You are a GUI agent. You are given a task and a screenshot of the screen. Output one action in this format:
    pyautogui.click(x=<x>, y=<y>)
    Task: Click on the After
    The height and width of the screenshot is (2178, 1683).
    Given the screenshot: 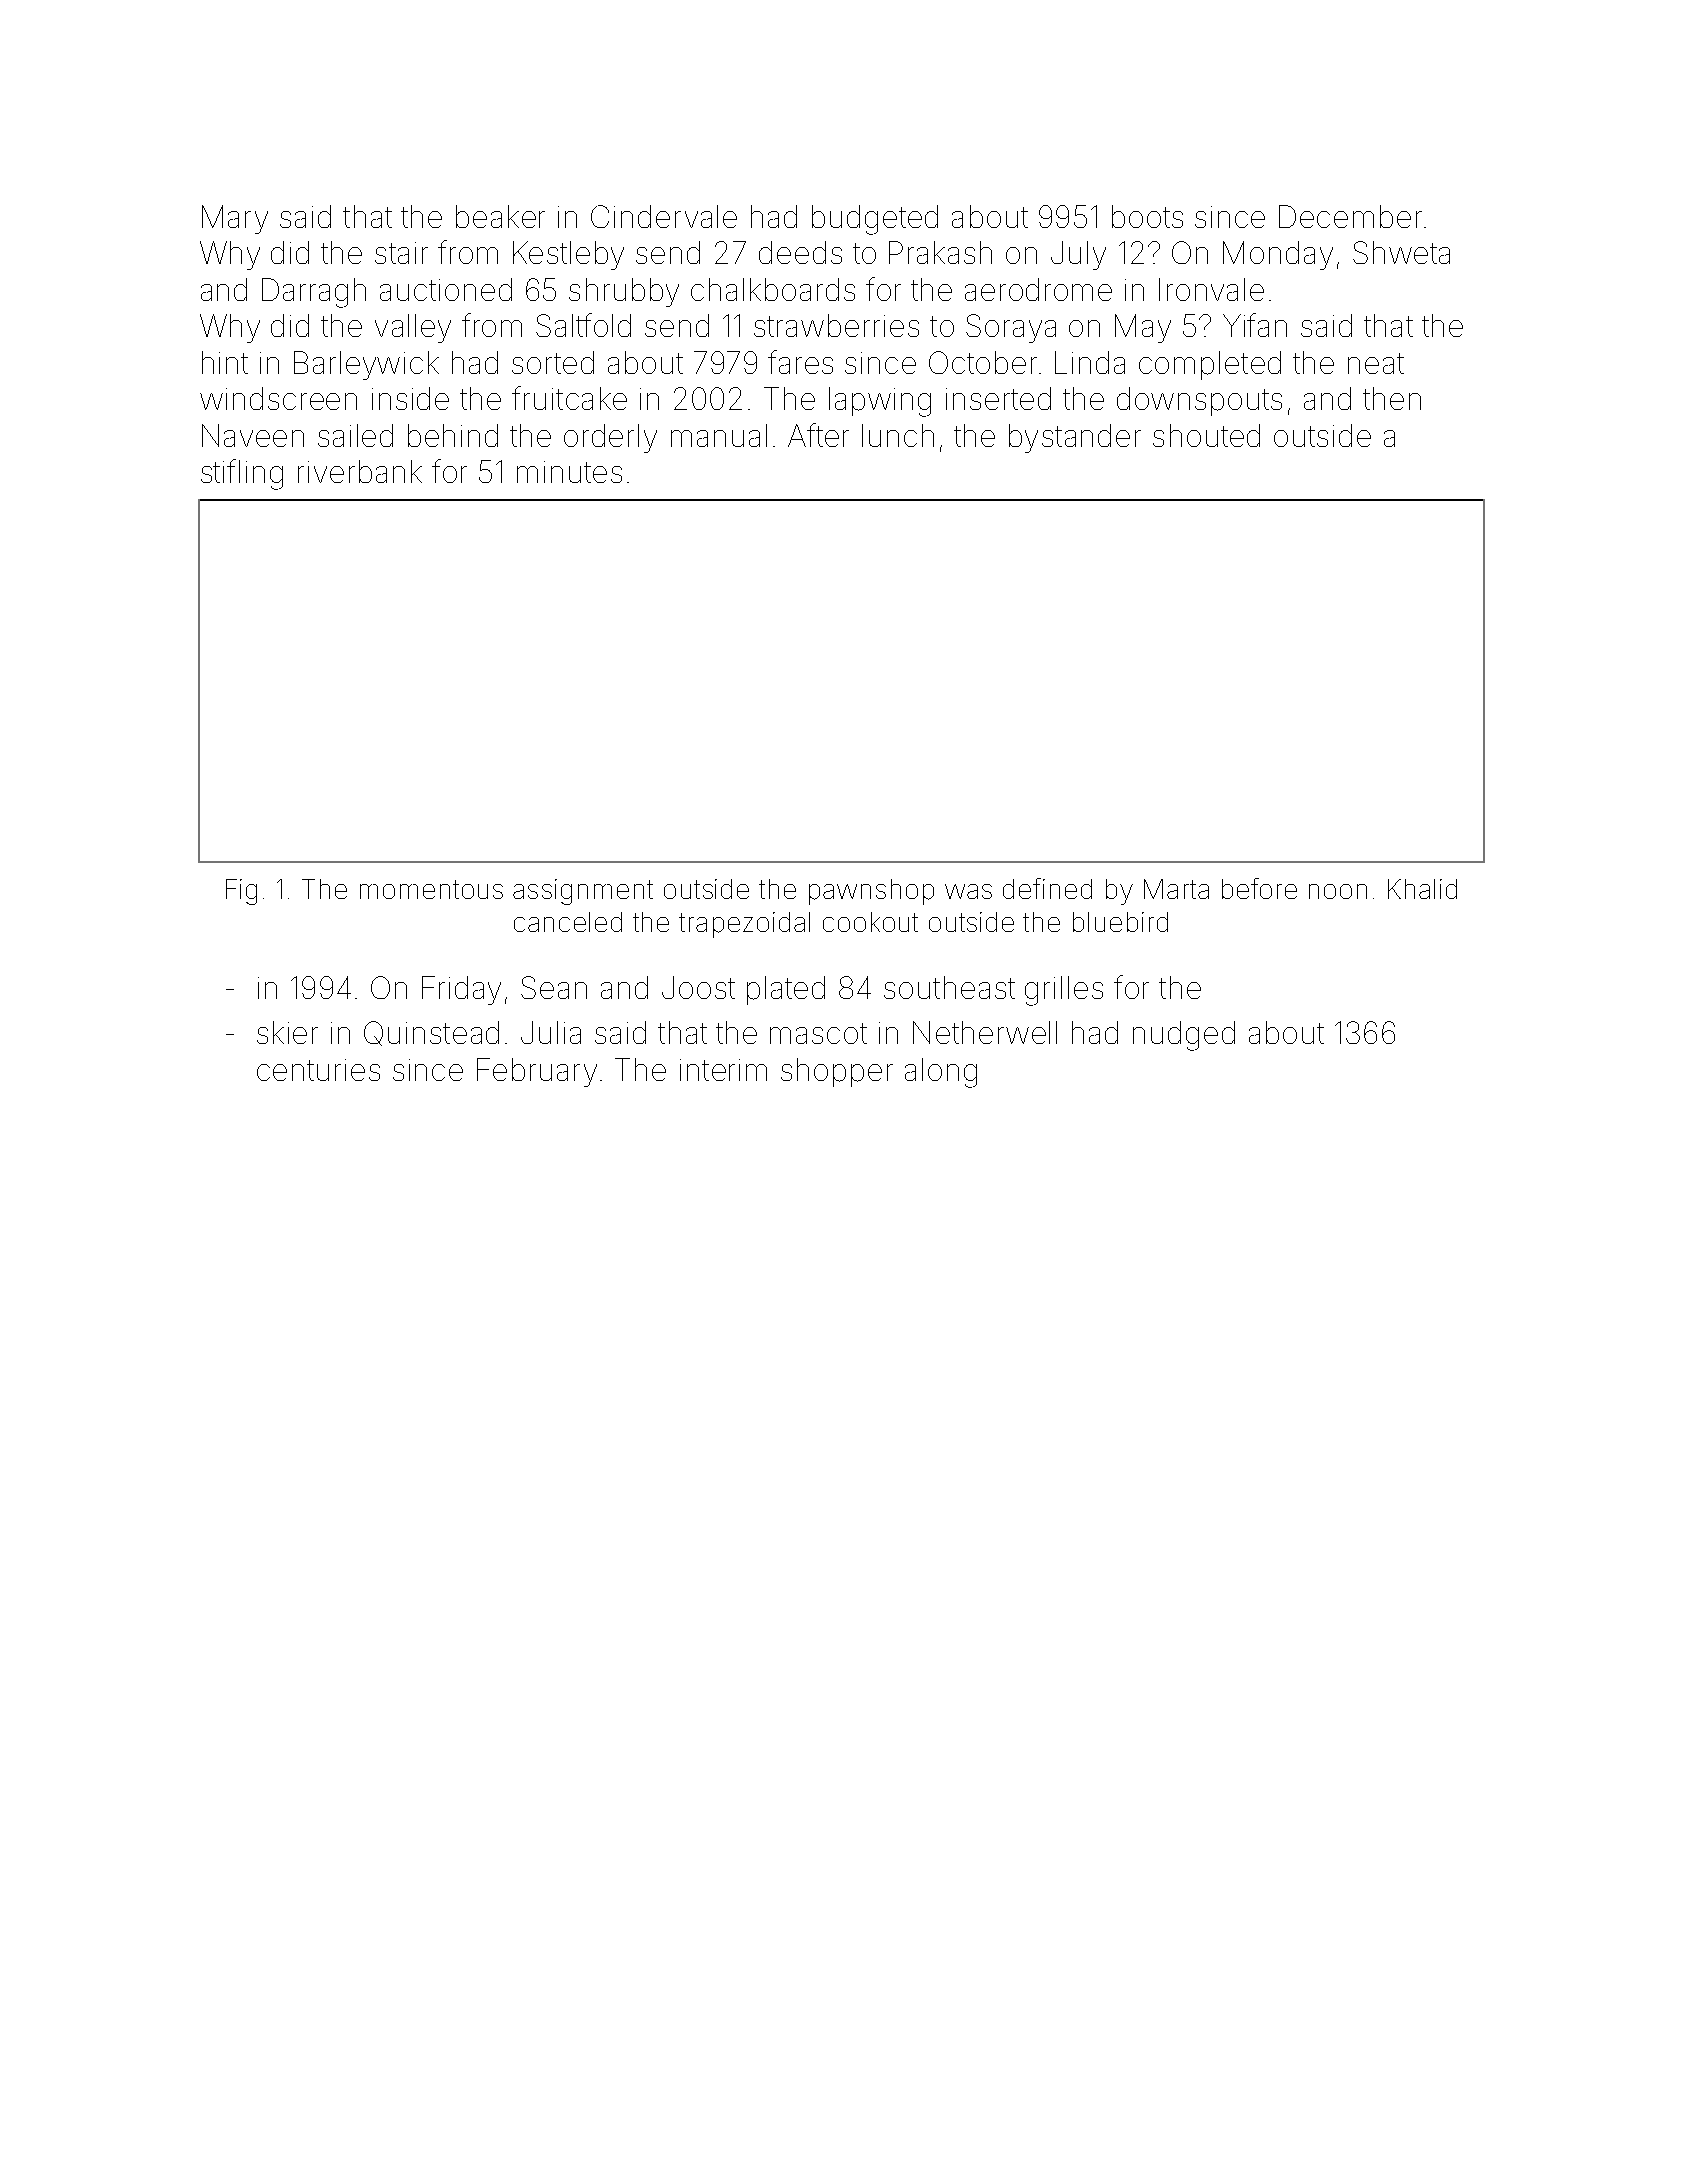 What is the action you would take?
    pyautogui.click(x=818, y=435)
